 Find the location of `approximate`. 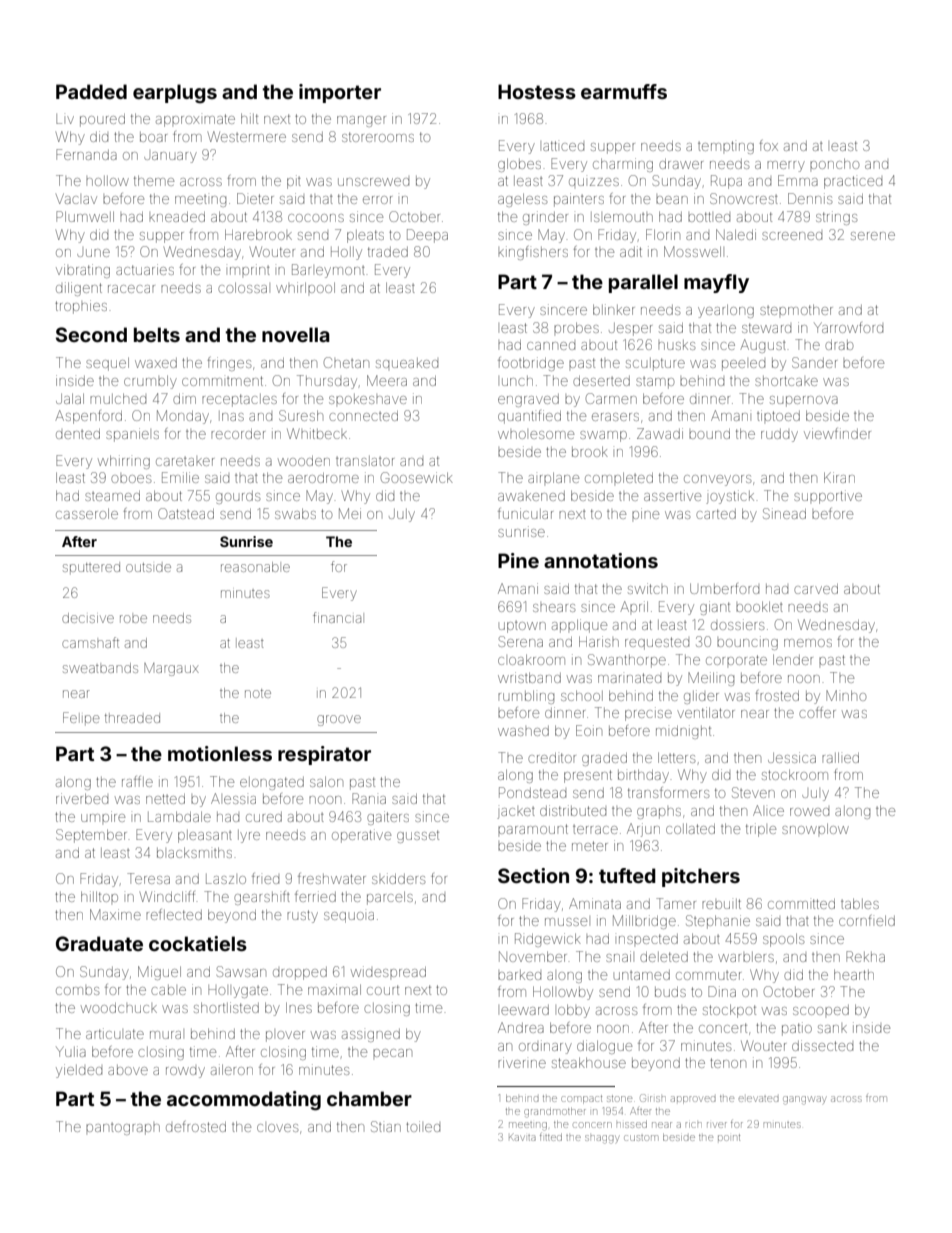

approximate is located at coordinates (195, 120).
